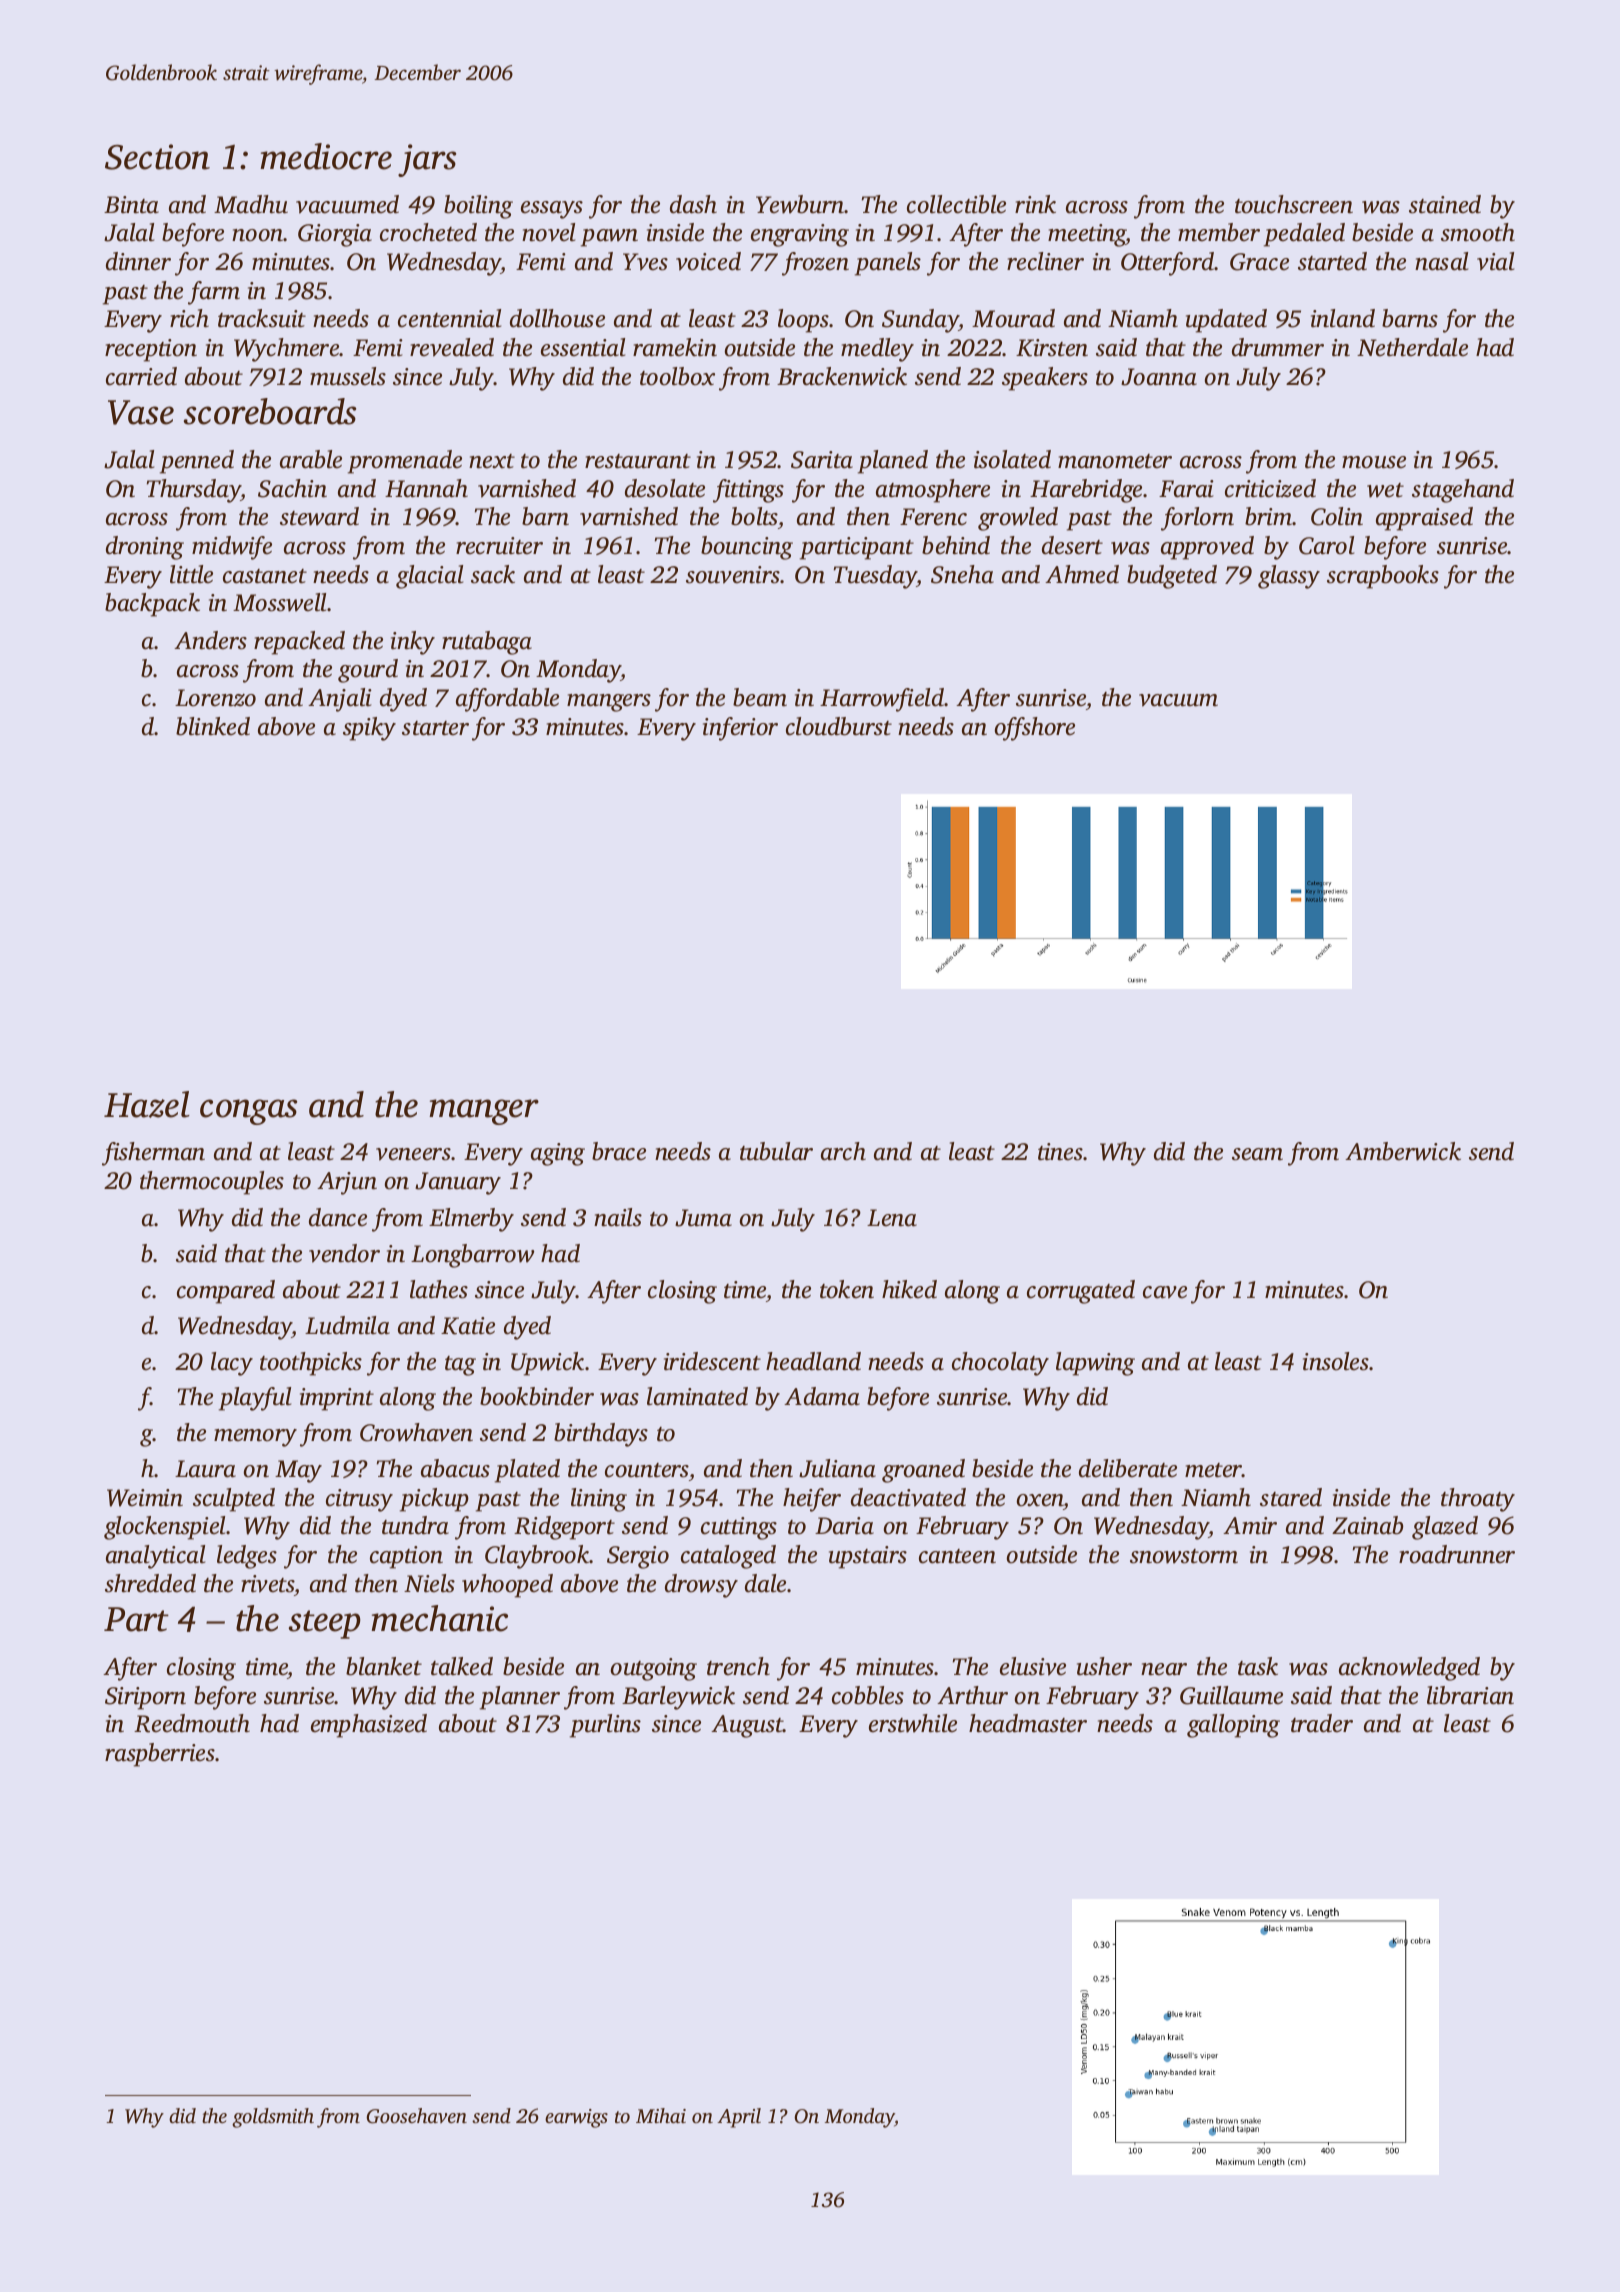 This page has height=2292, width=1620. What do you see at coordinates (1250, 1526) in the page?
I see `Amir` at bounding box center [1250, 1526].
